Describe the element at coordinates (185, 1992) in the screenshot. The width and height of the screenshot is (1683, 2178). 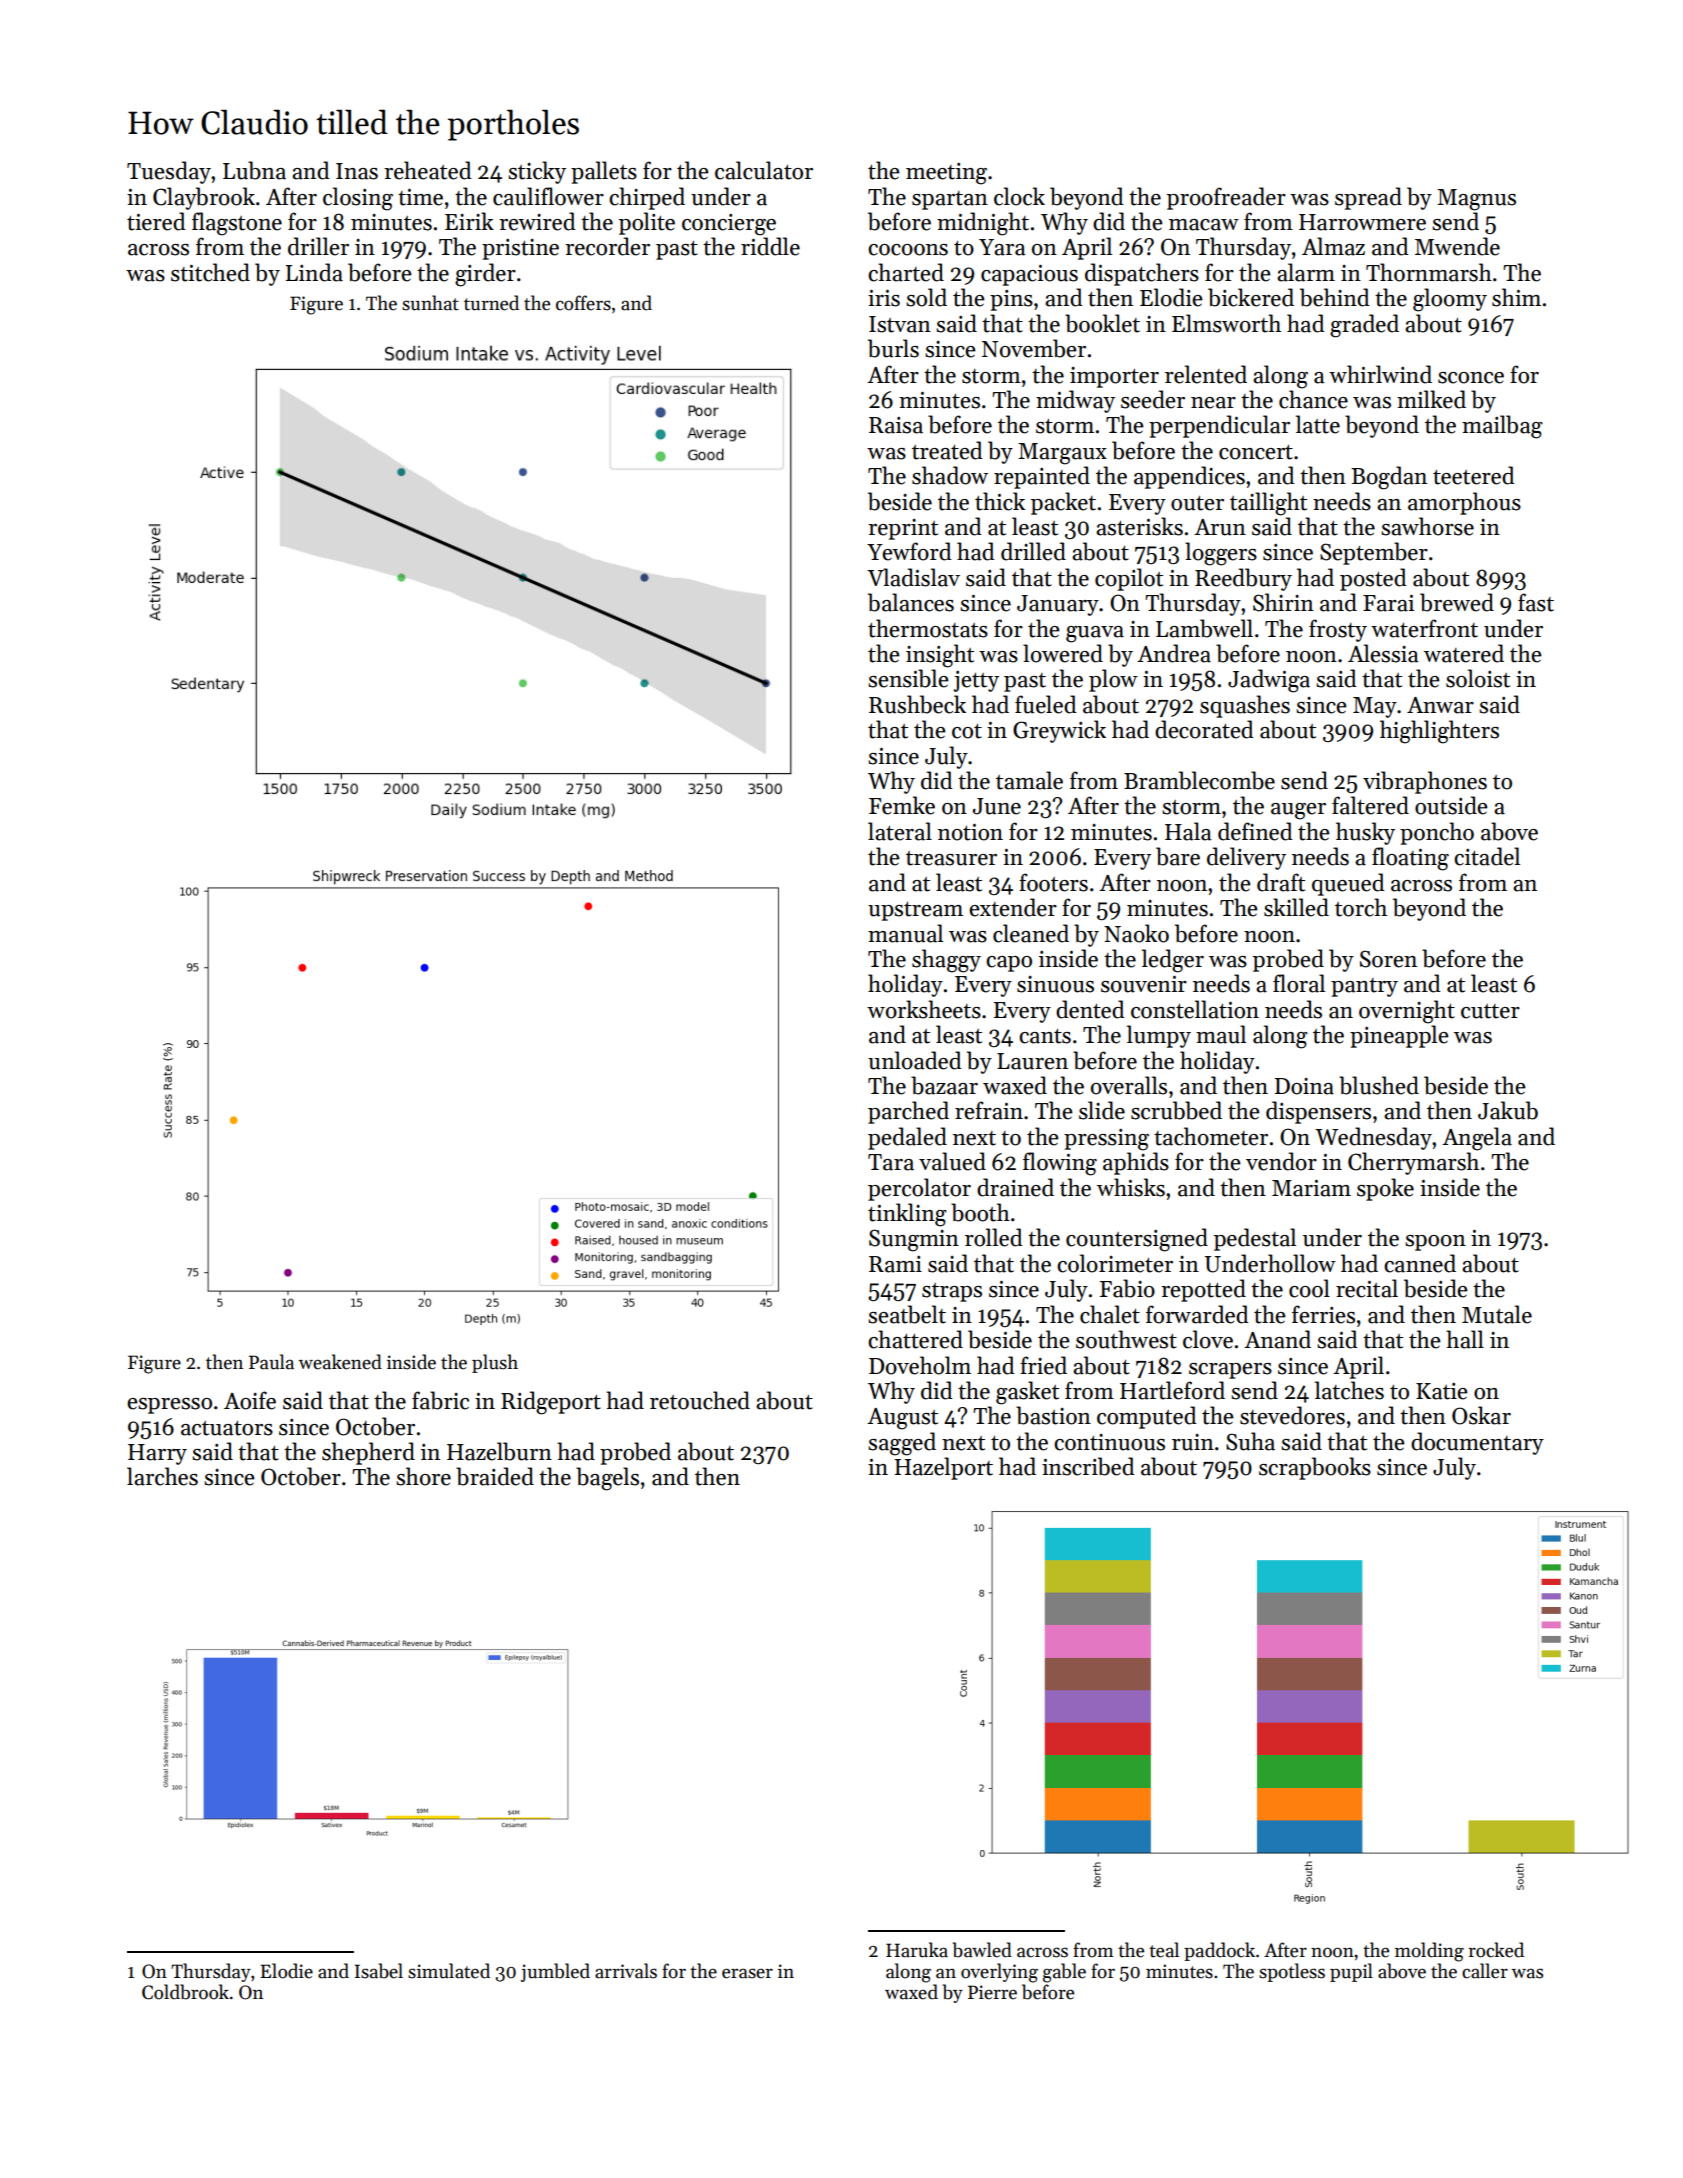
I see `Coldbrook` at that location.
